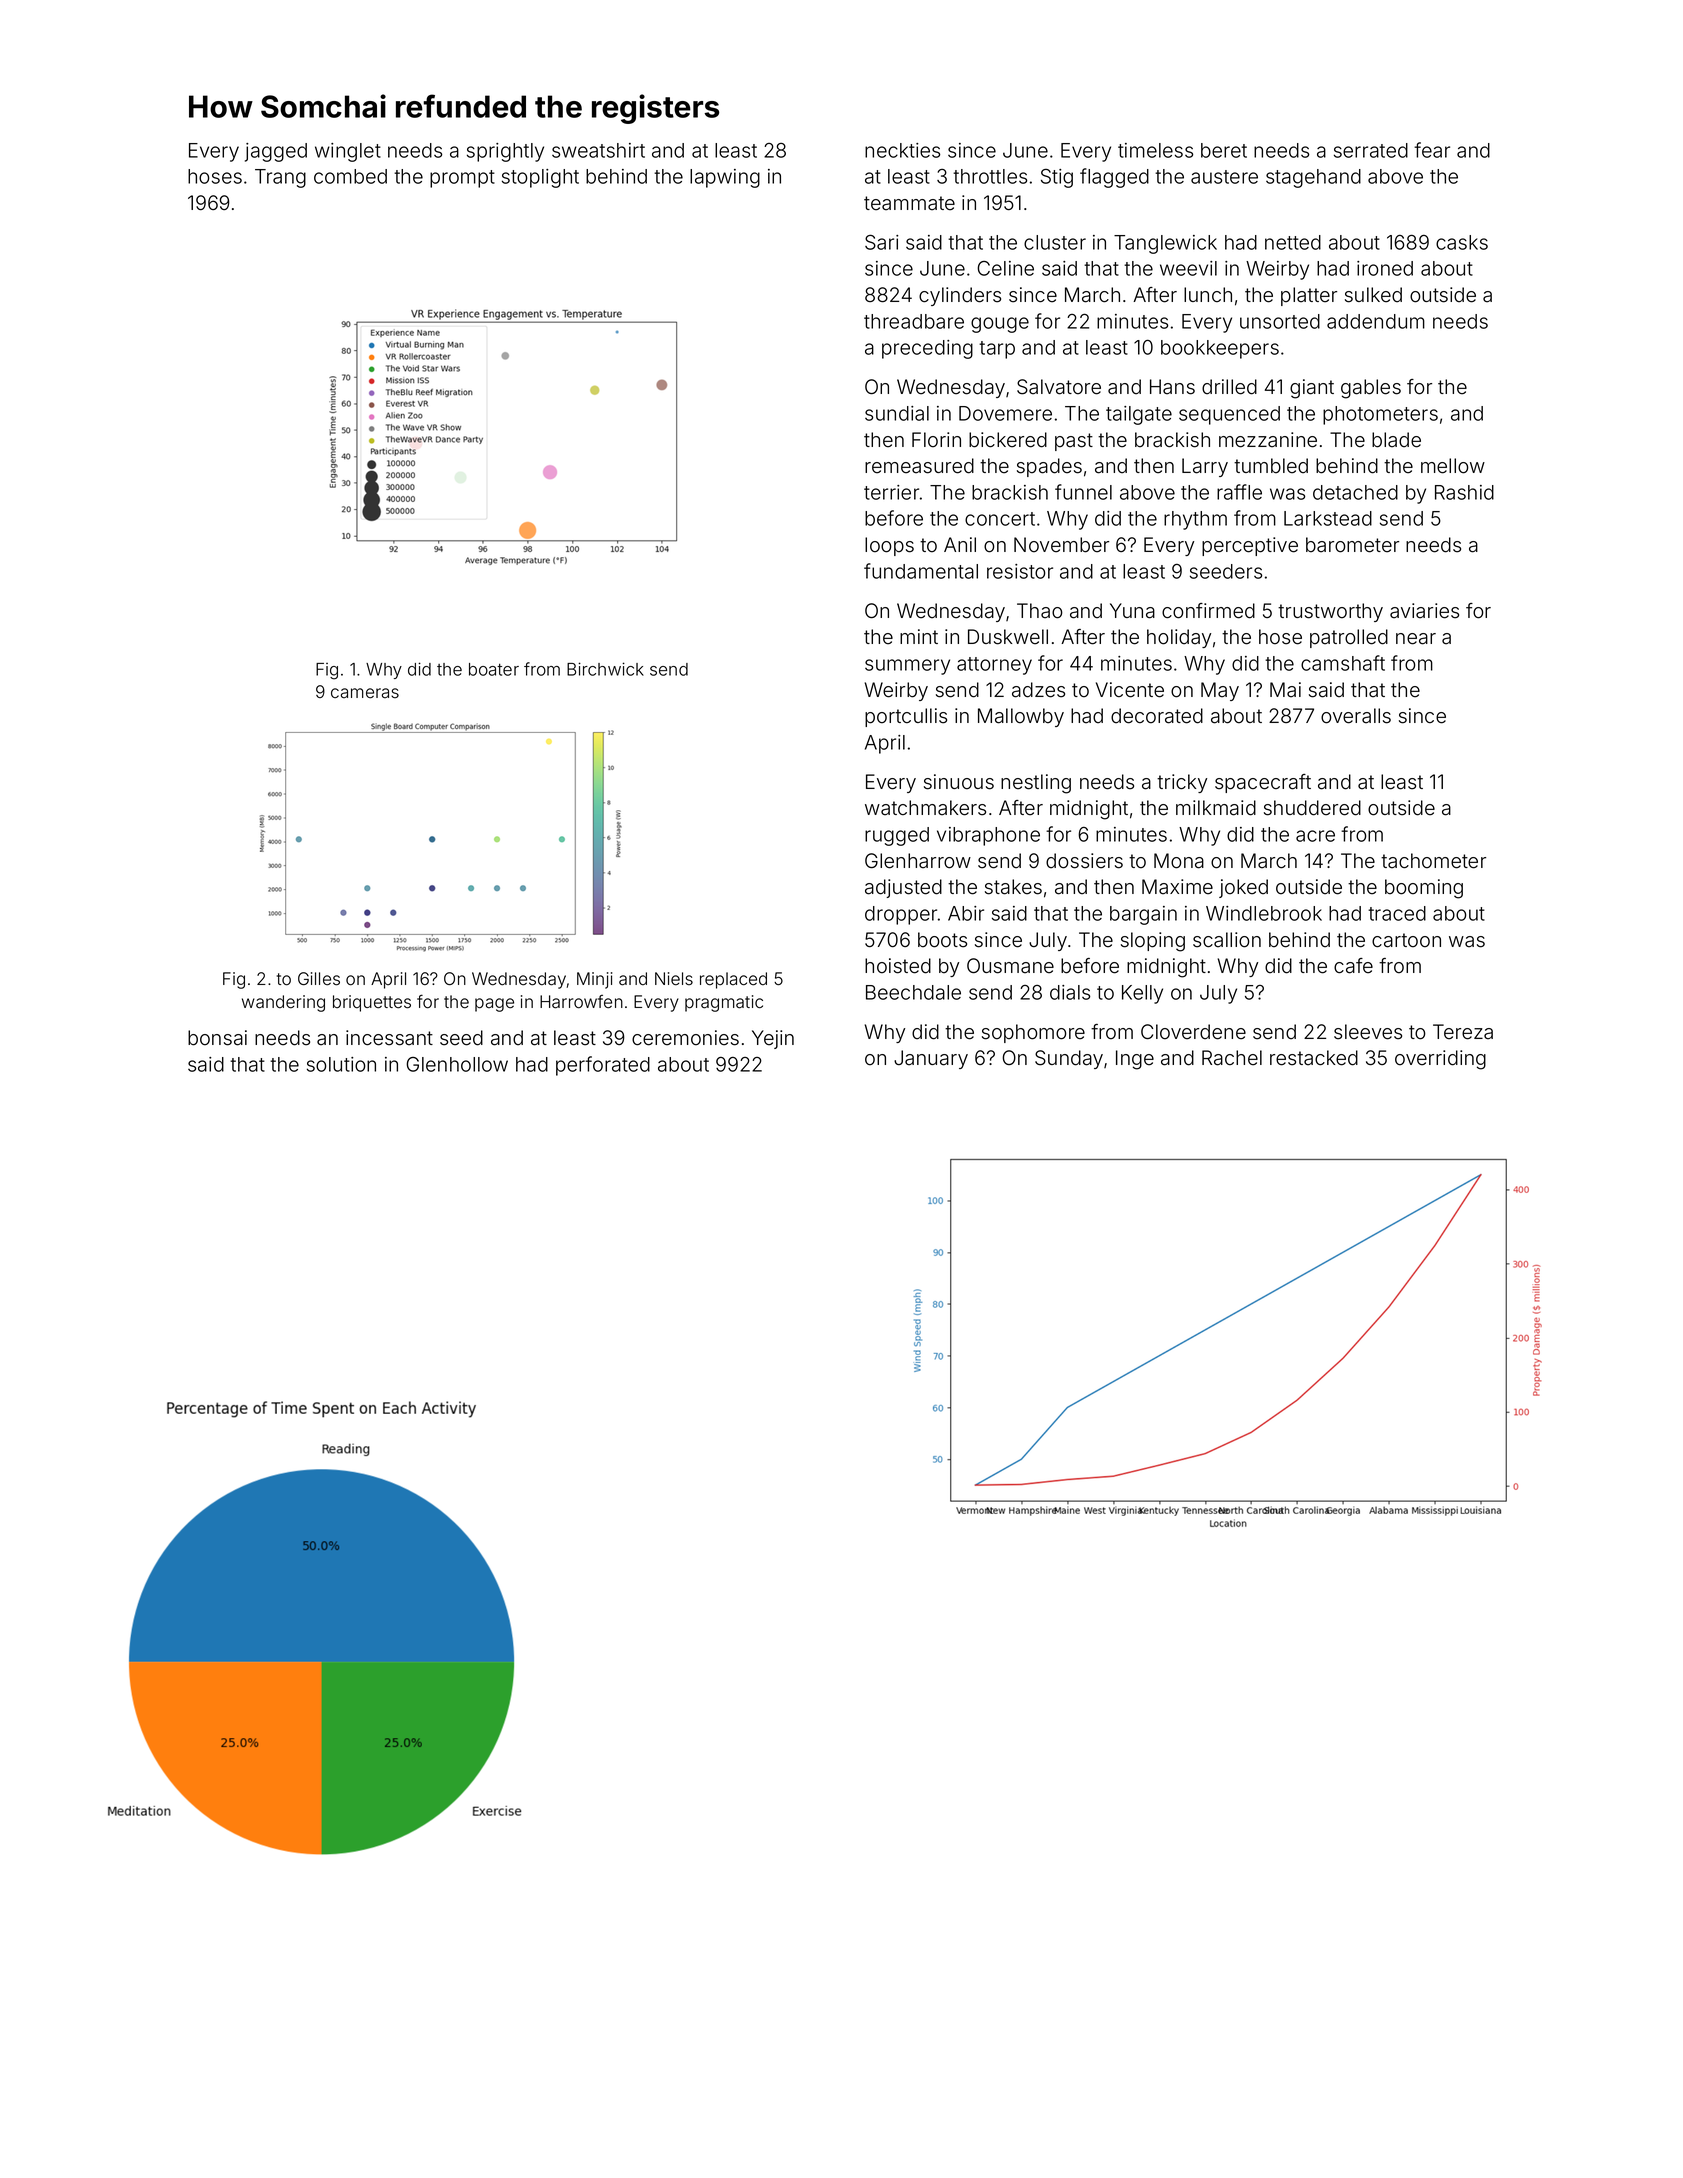 The height and width of the image is (2178, 1683). I want to click on Dovemere, so click(1005, 413).
